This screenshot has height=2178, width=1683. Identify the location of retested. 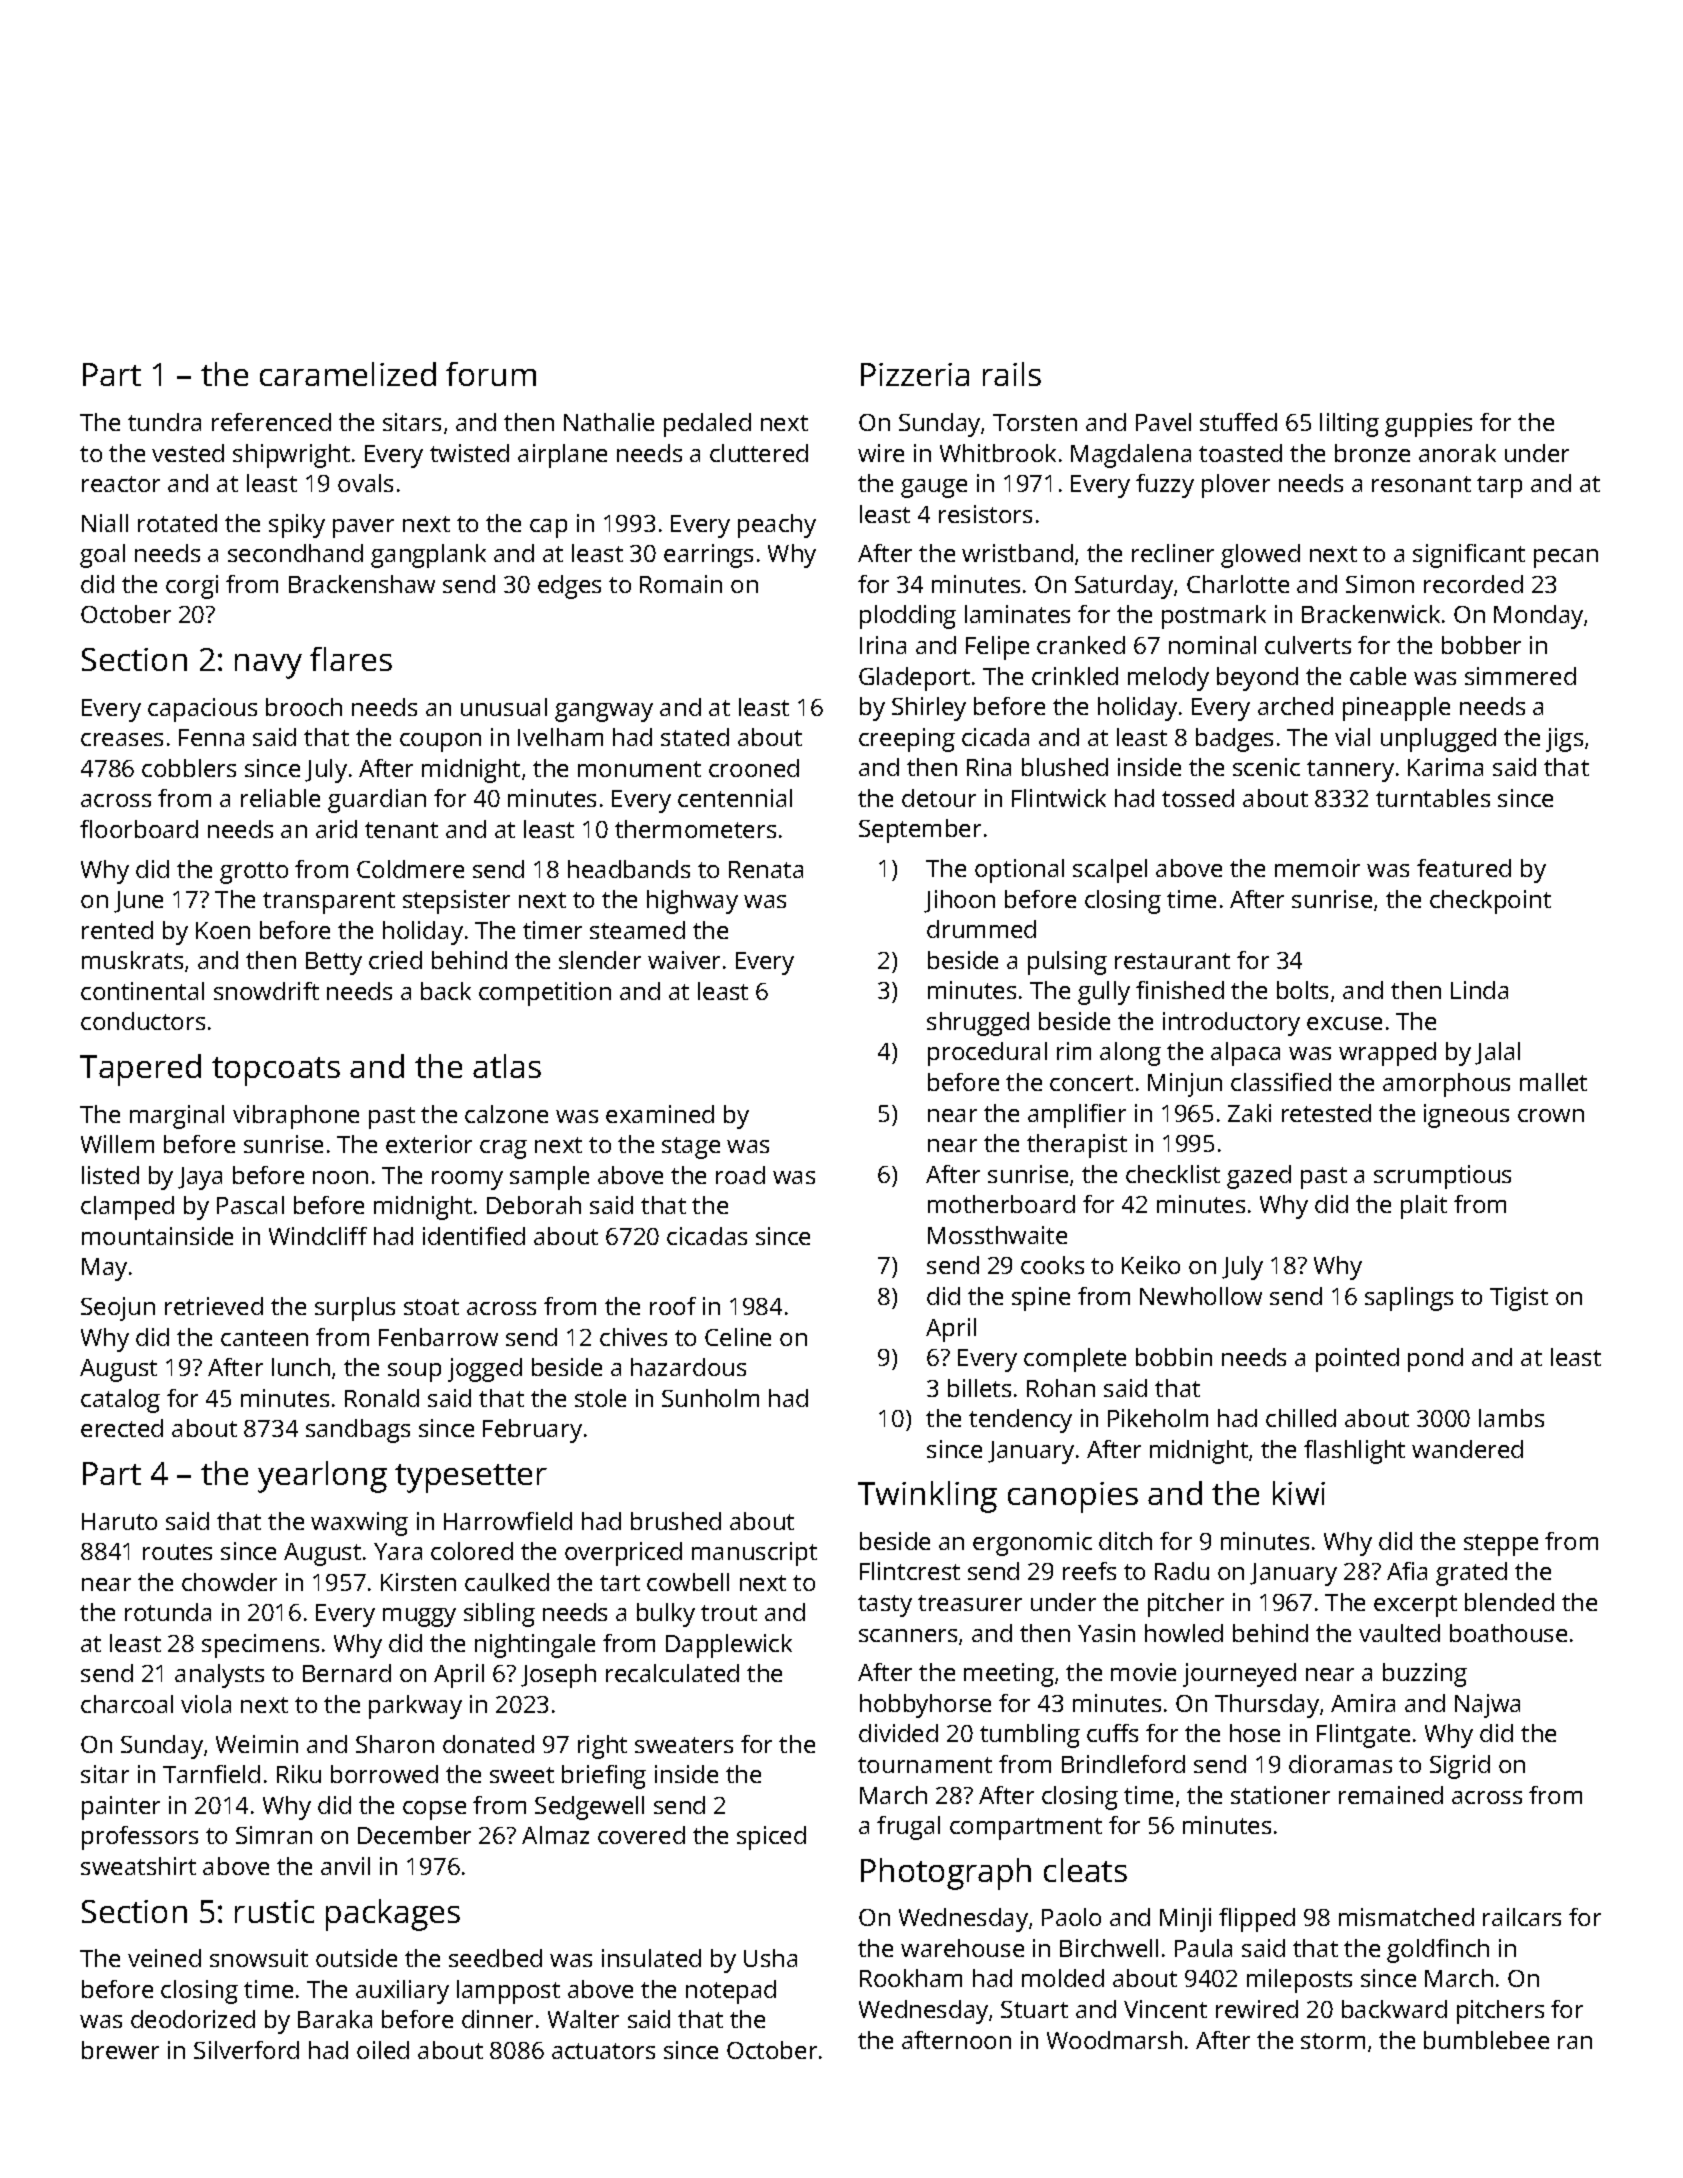
(1326, 1113).
